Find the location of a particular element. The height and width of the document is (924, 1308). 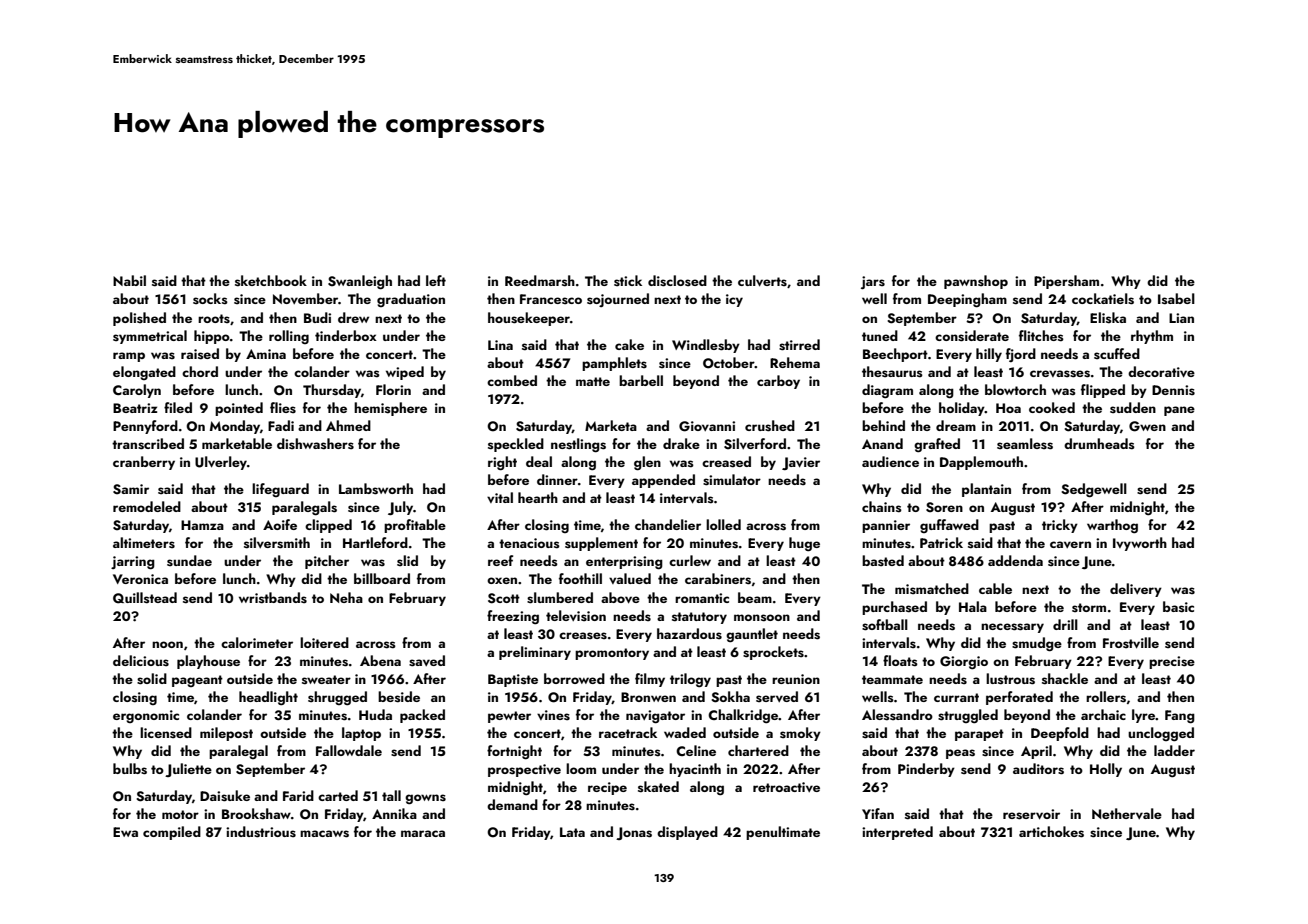

crevasses is located at coordinates (1060, 374).
